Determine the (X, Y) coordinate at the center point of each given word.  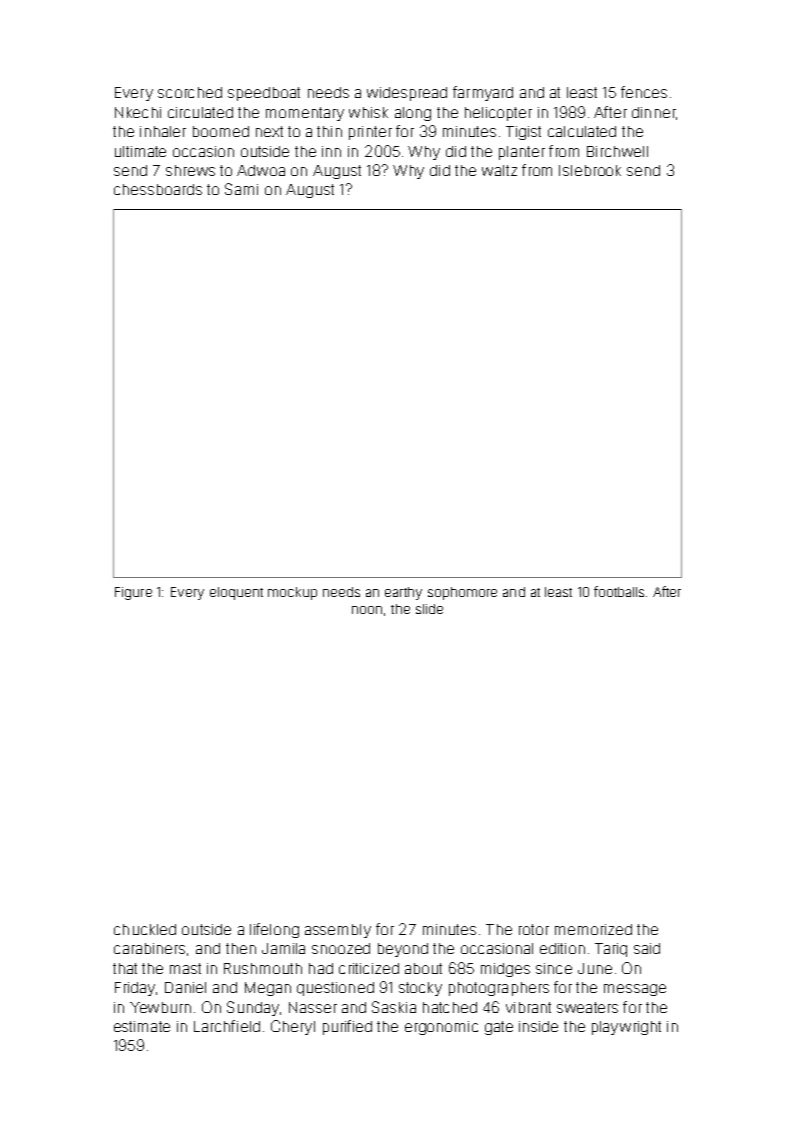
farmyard (483, 93)
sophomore (462, 593)
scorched (190, 92)
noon (367, 610)
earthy (403, 593)
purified (347, 1027)
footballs (619, 591)
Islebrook (590, 170)
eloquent (236, 593)
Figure (133, 593)
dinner (654, 112)
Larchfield (227, 1026)
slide (429, 609)
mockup (292, 593)
